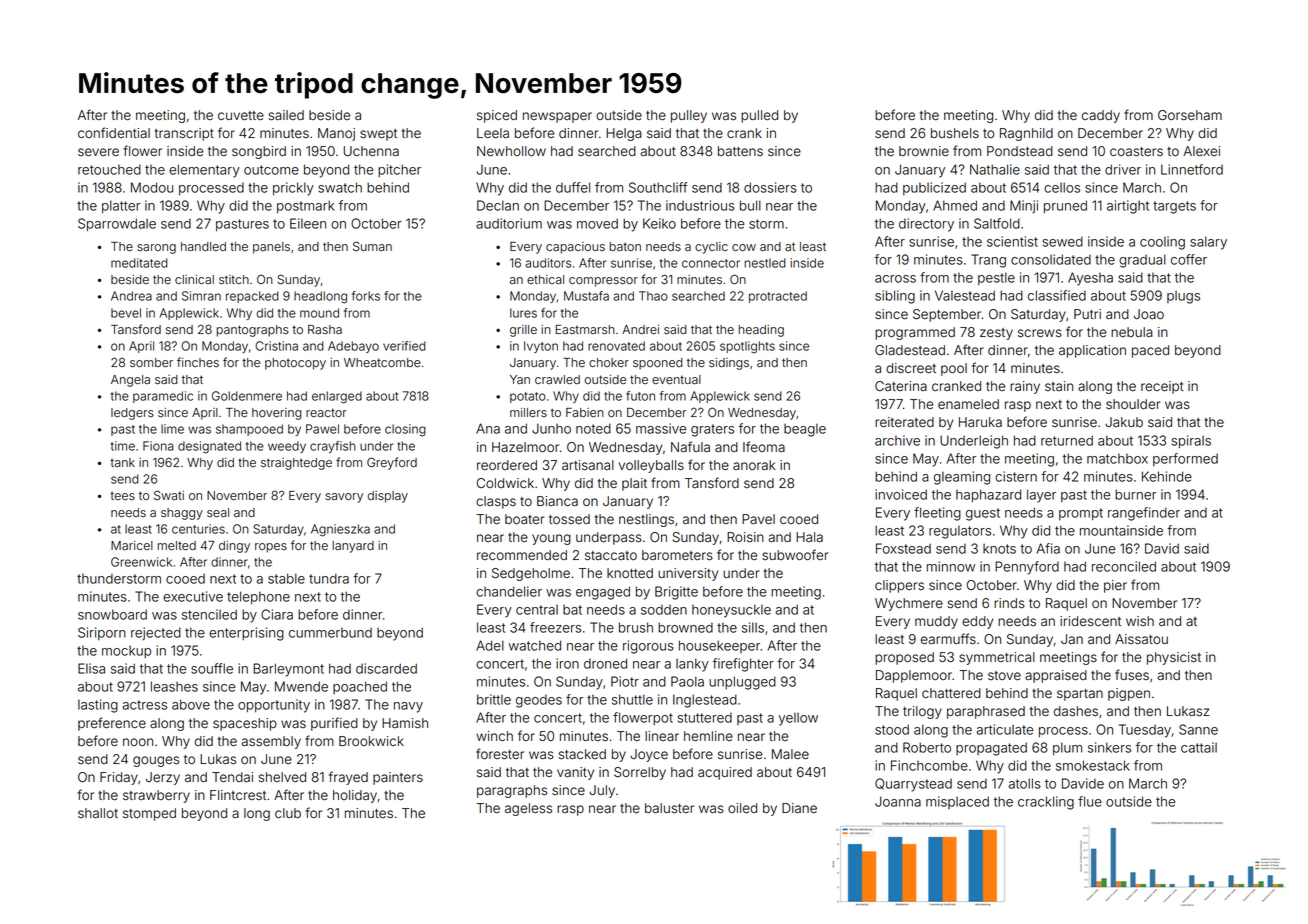 The image size is (1308, 924). I want to click on pitcher, so click(399, 170).
